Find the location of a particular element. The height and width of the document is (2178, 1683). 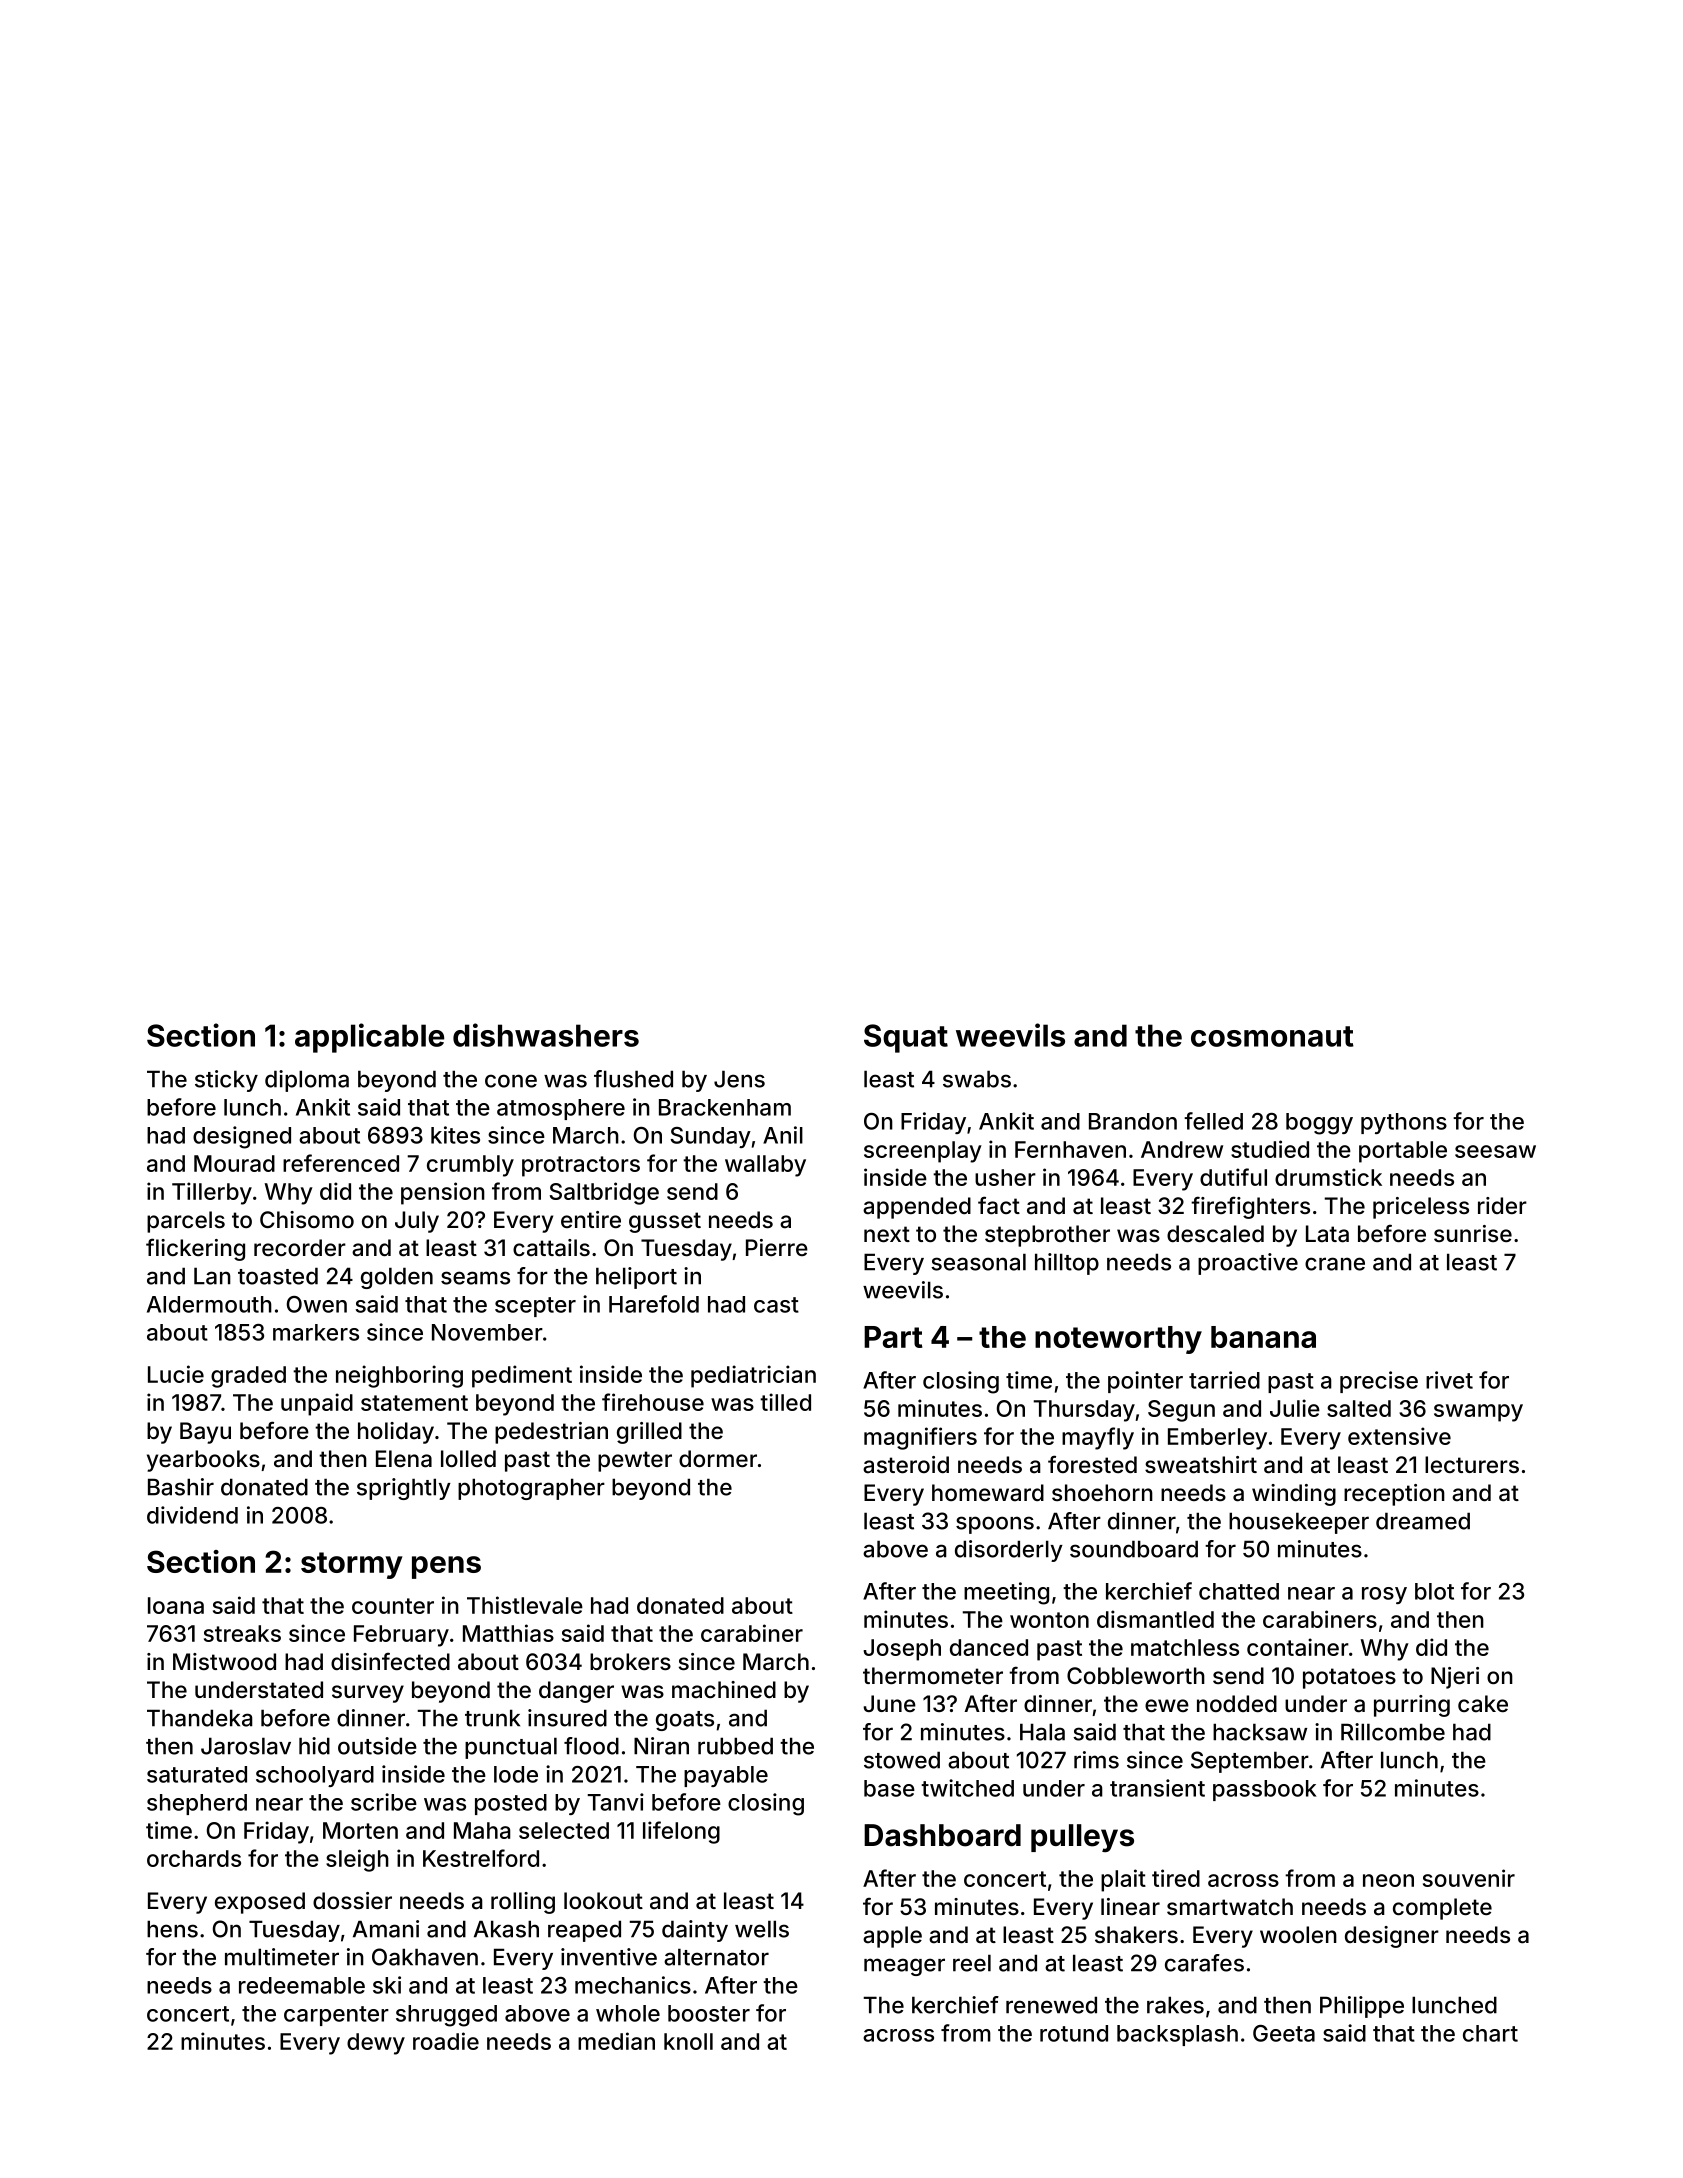

dividend is located at coordinates (192, 1515).
